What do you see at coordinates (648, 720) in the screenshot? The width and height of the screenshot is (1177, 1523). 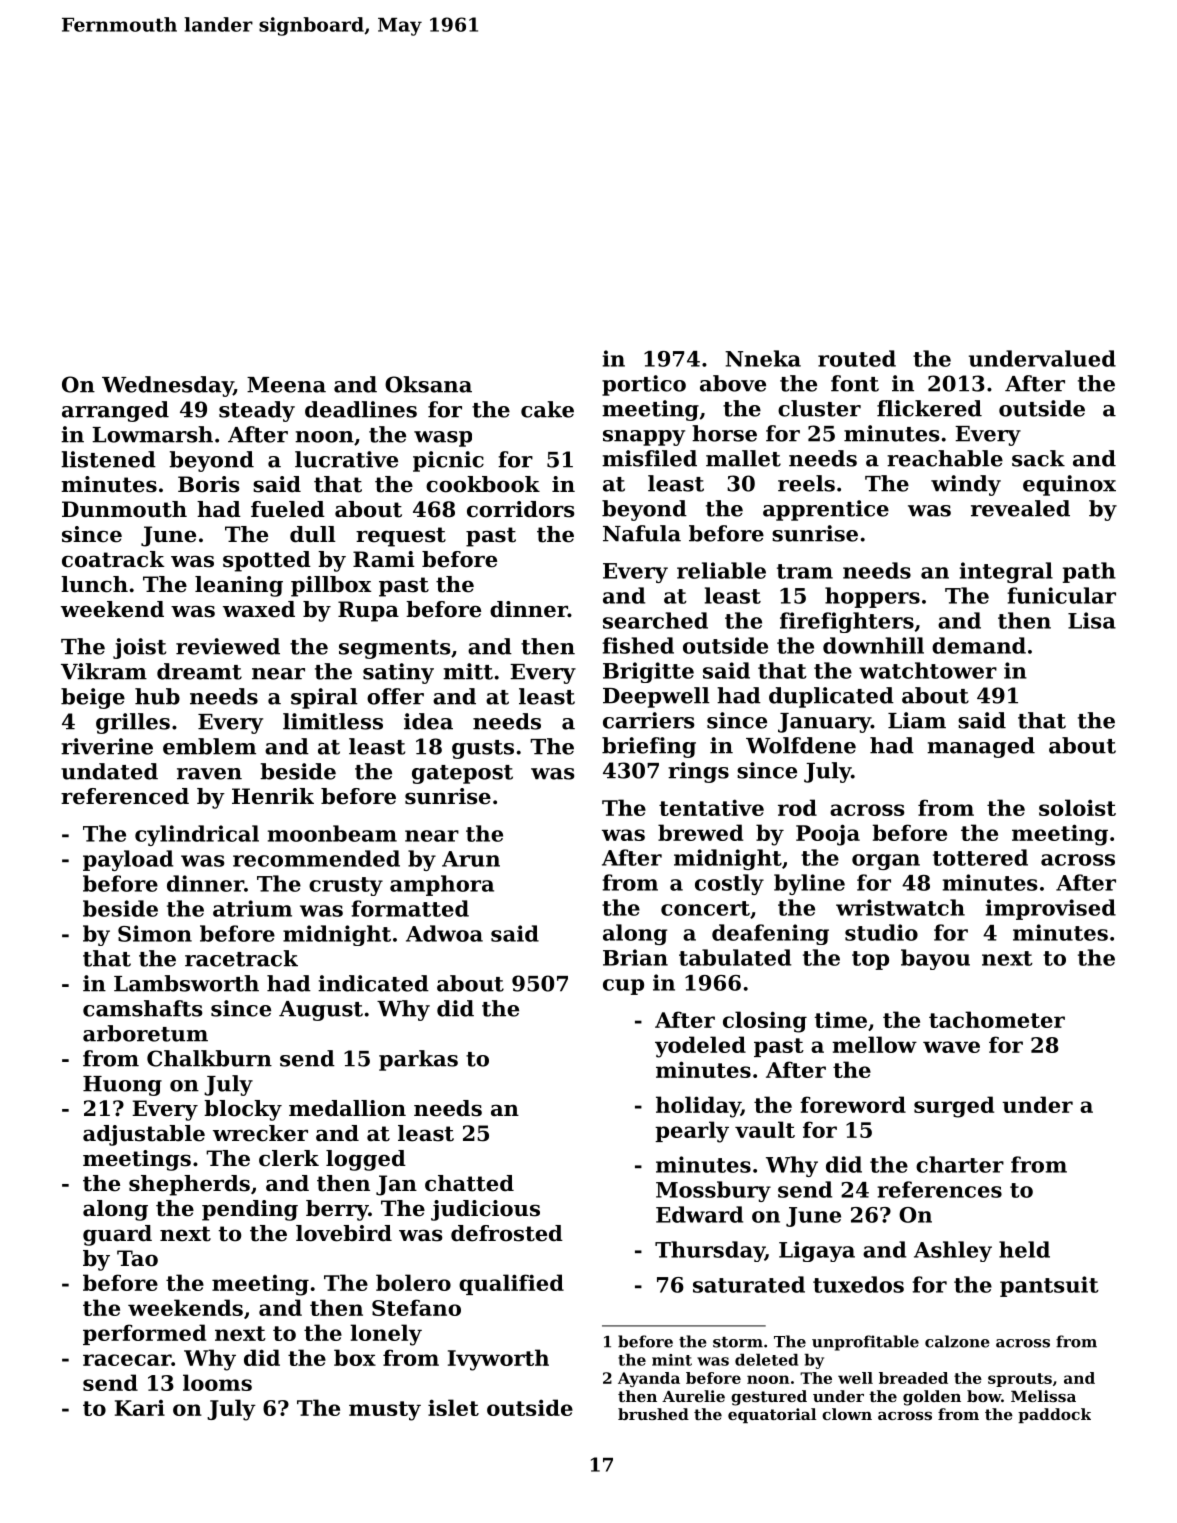 I see `carriers` at bounding box center [648, 720].
